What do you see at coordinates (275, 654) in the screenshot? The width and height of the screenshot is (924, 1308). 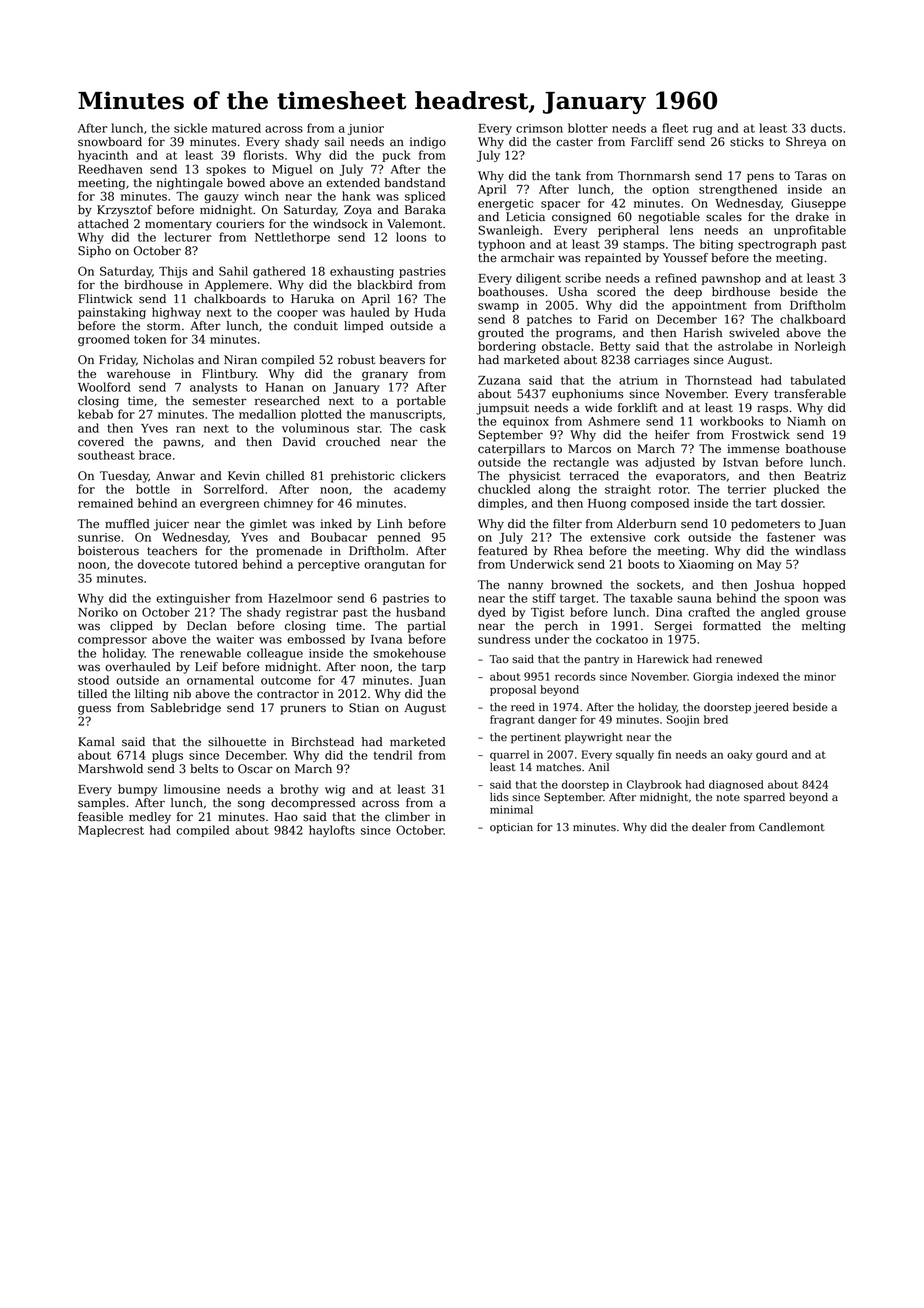 I see `colleague` at bounding box center [275, 654].
